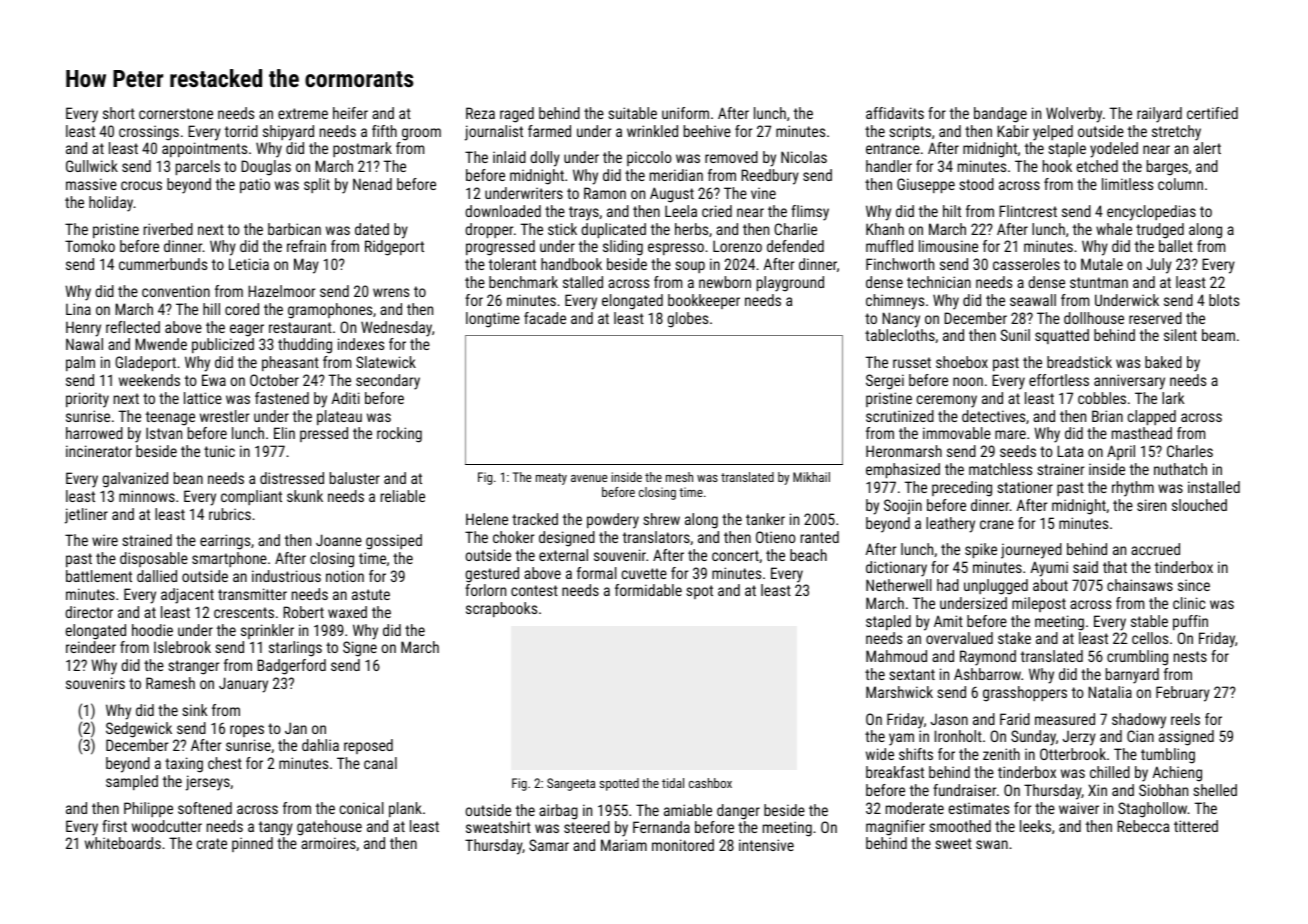 This page has width=1308, height=924. What do you see at coordinates (589, 478) in the page?
I see `avenue` at bounding box center [589, 478].
